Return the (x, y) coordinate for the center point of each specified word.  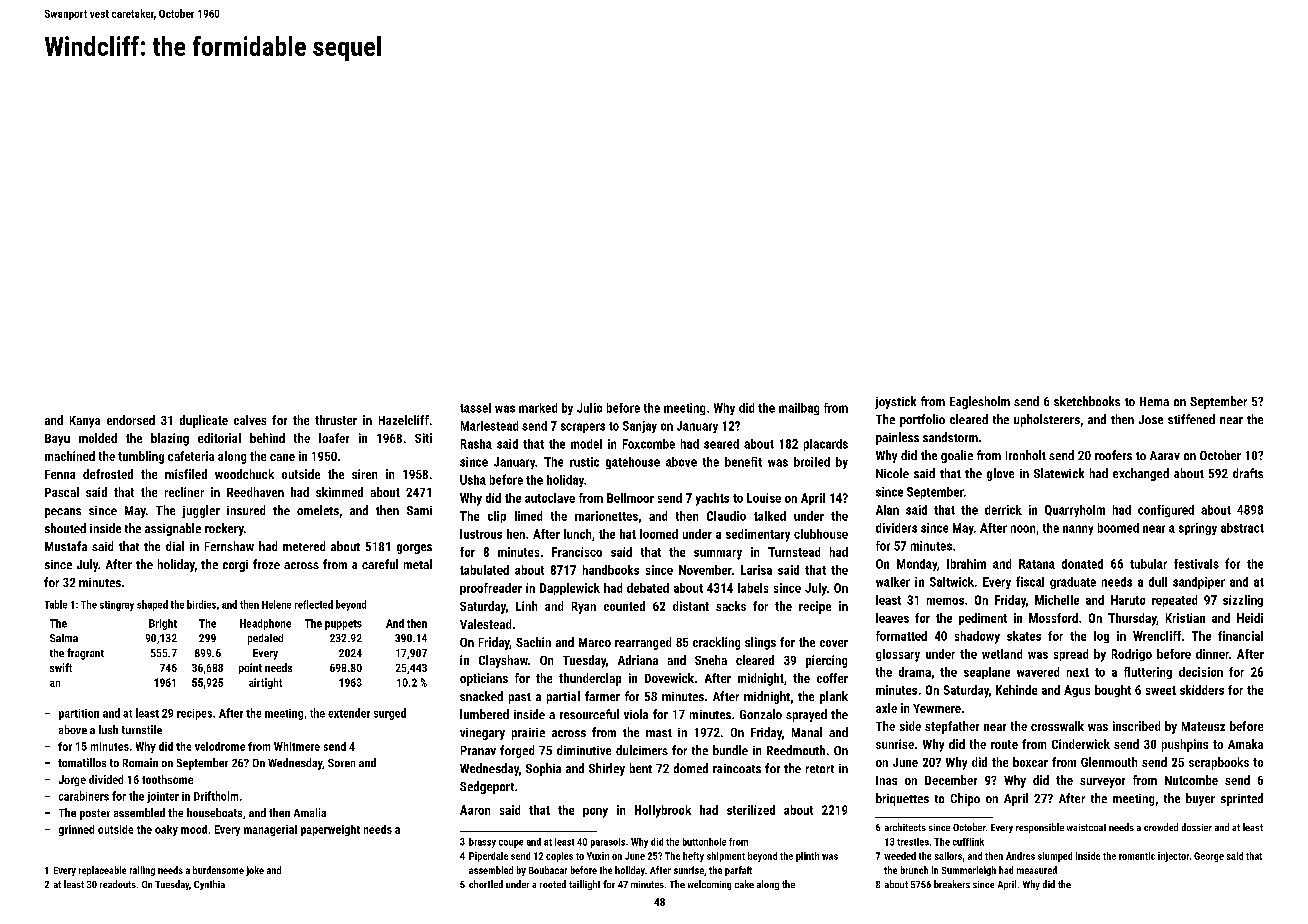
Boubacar (548, 870)
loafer (334, 438)
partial (563, 697)
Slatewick (1059, 473)
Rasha (476, 444)
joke (255, 871)
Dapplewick (570, 589)
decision (1201, 672)
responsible (1040, 828)
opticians (484, 679)
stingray (117, 606)
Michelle (1057, 600)
